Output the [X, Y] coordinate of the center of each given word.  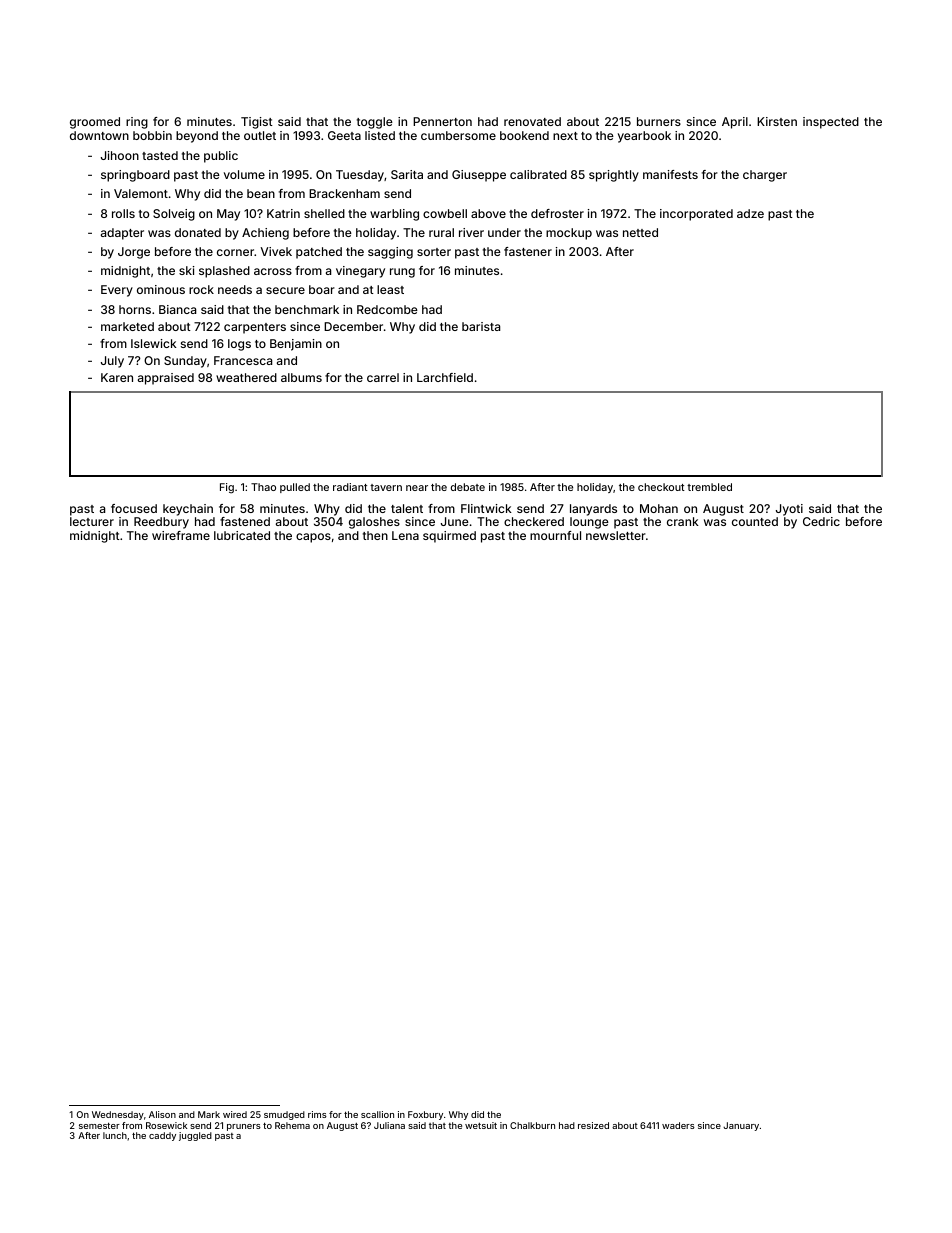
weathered [246, 377]
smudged [284, 1115]
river [471, 232]
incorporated [696, 215]
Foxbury [425, 1115]
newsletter [616, 535]
